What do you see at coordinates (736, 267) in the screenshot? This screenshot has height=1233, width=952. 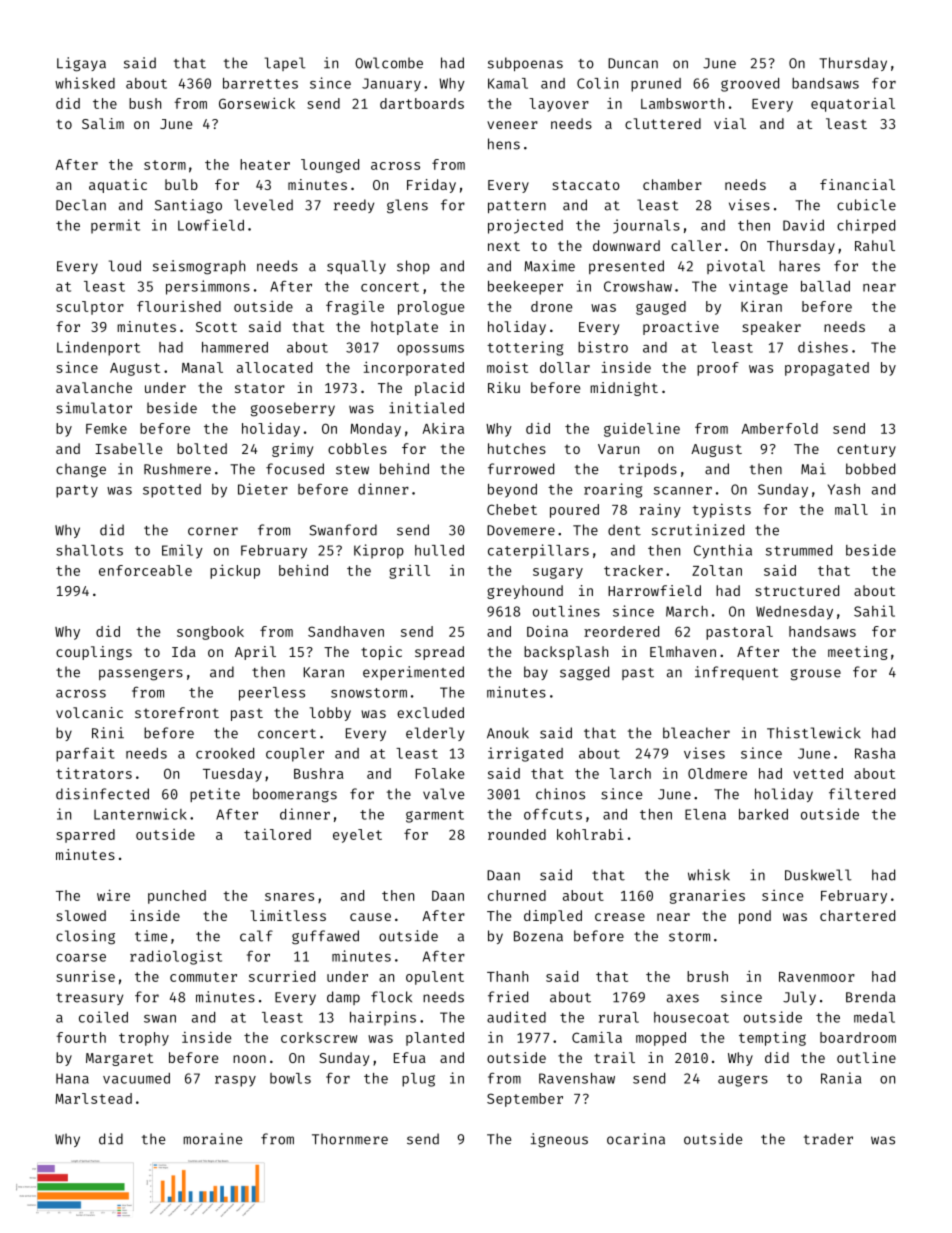 I see `pivotal` at bounding box center [736, 267].
